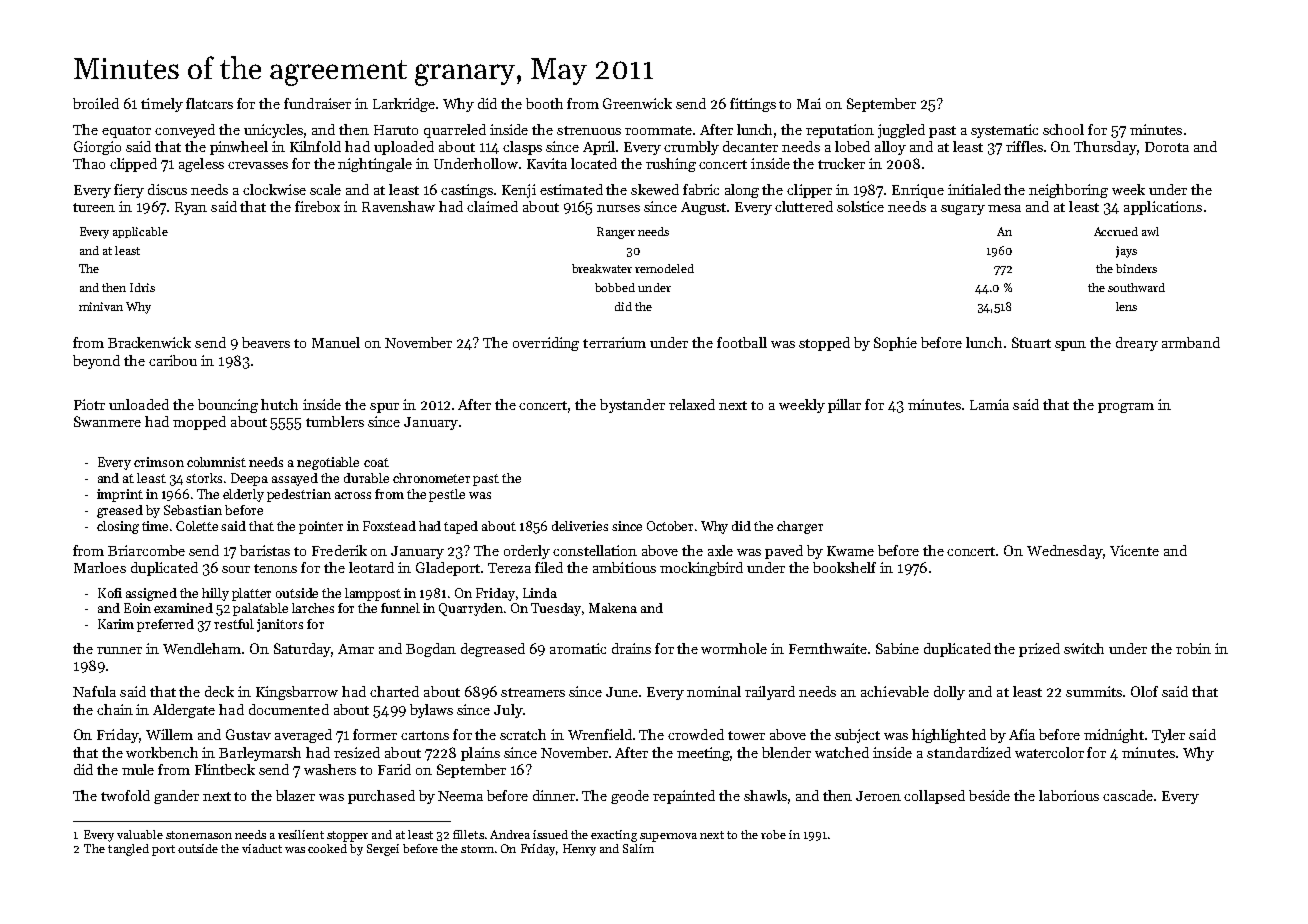  I want to click on Wendleham, so click(202, 648).
